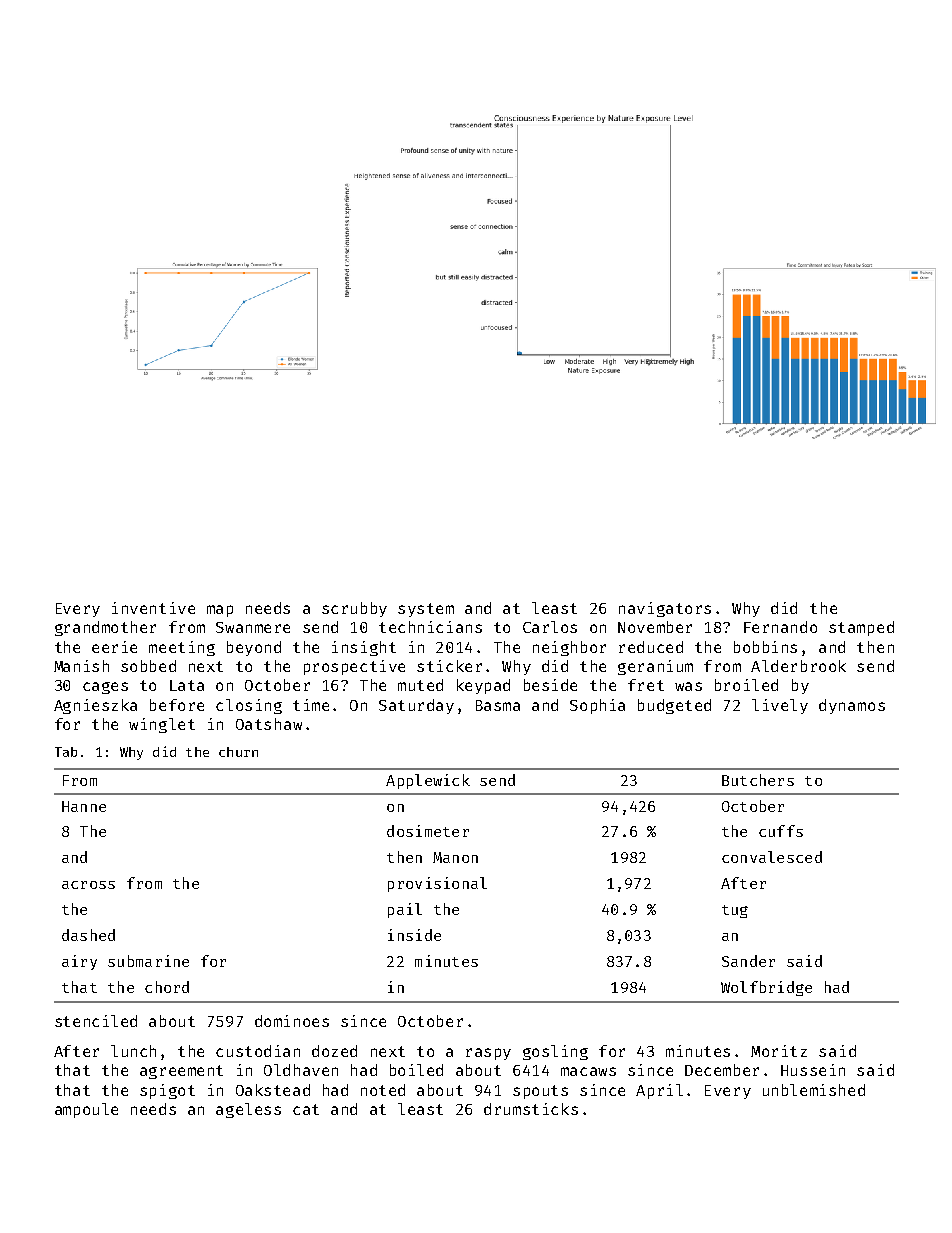 The height and width of the screenshot is (1233, 952). Describe the element at coordinates (86, 1110) in the screenshot. I see `ampoule` at that location.
